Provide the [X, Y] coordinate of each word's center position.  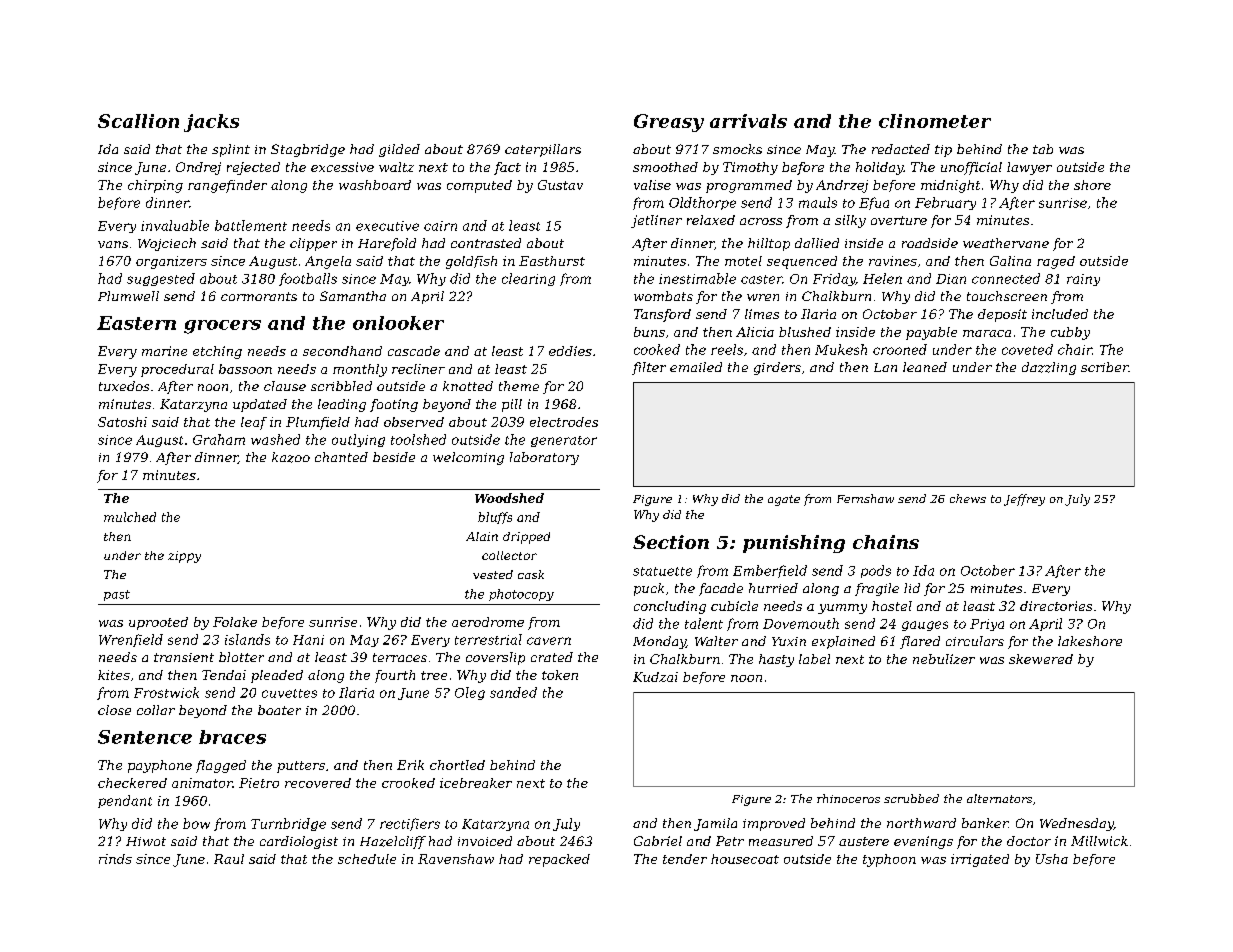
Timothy [750, 168]
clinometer [935, 121]
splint [231, 150]
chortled [457, 765]
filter [649, 368]
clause [285, 386]
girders [777, 368]
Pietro [259, 783]
